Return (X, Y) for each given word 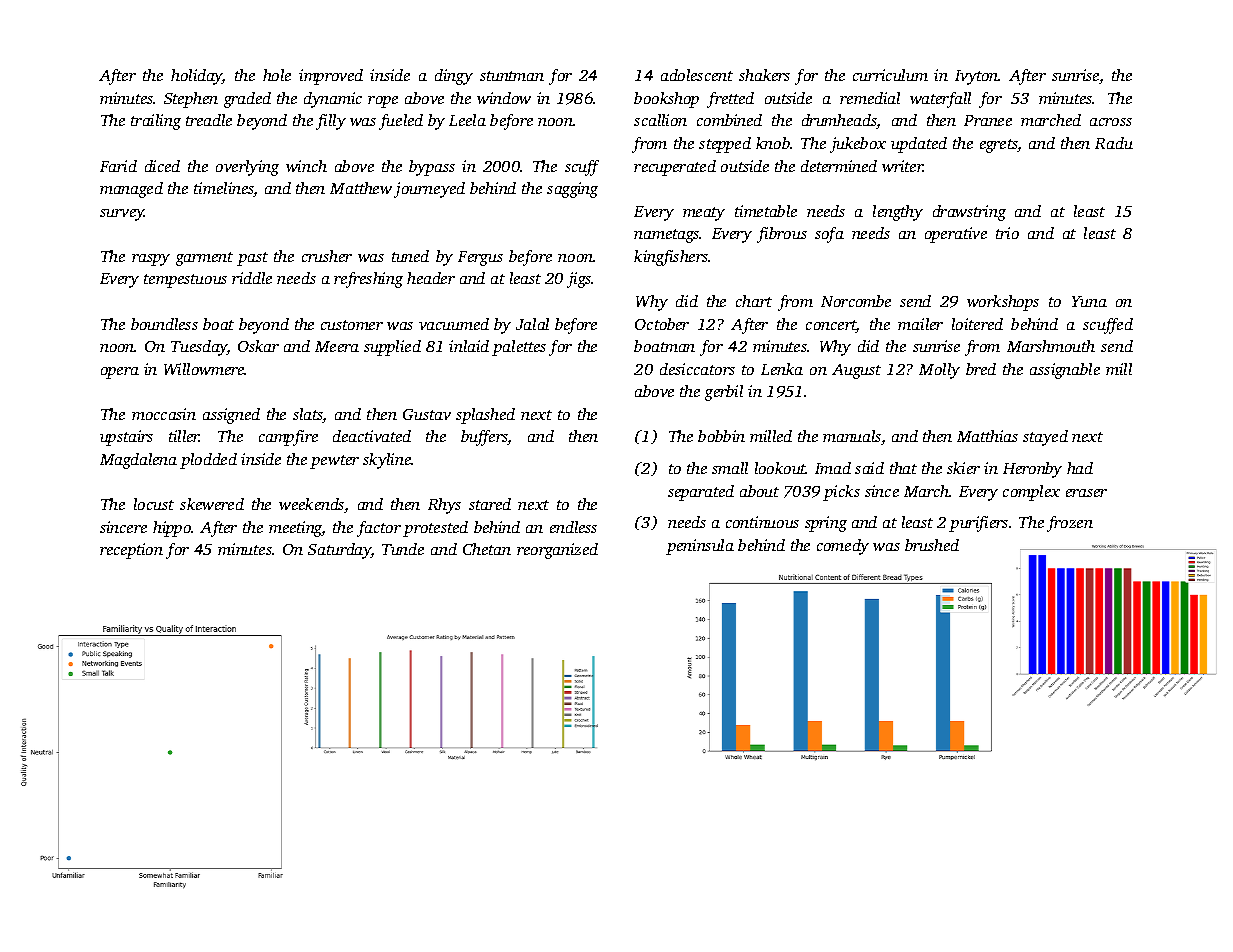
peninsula (700, 547)
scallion (660, 120)
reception (131, 551)
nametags (667, 236)
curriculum (890, 75)
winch (306, 166)
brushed (932, 545)
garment (204, 259)
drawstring (969, 213)
